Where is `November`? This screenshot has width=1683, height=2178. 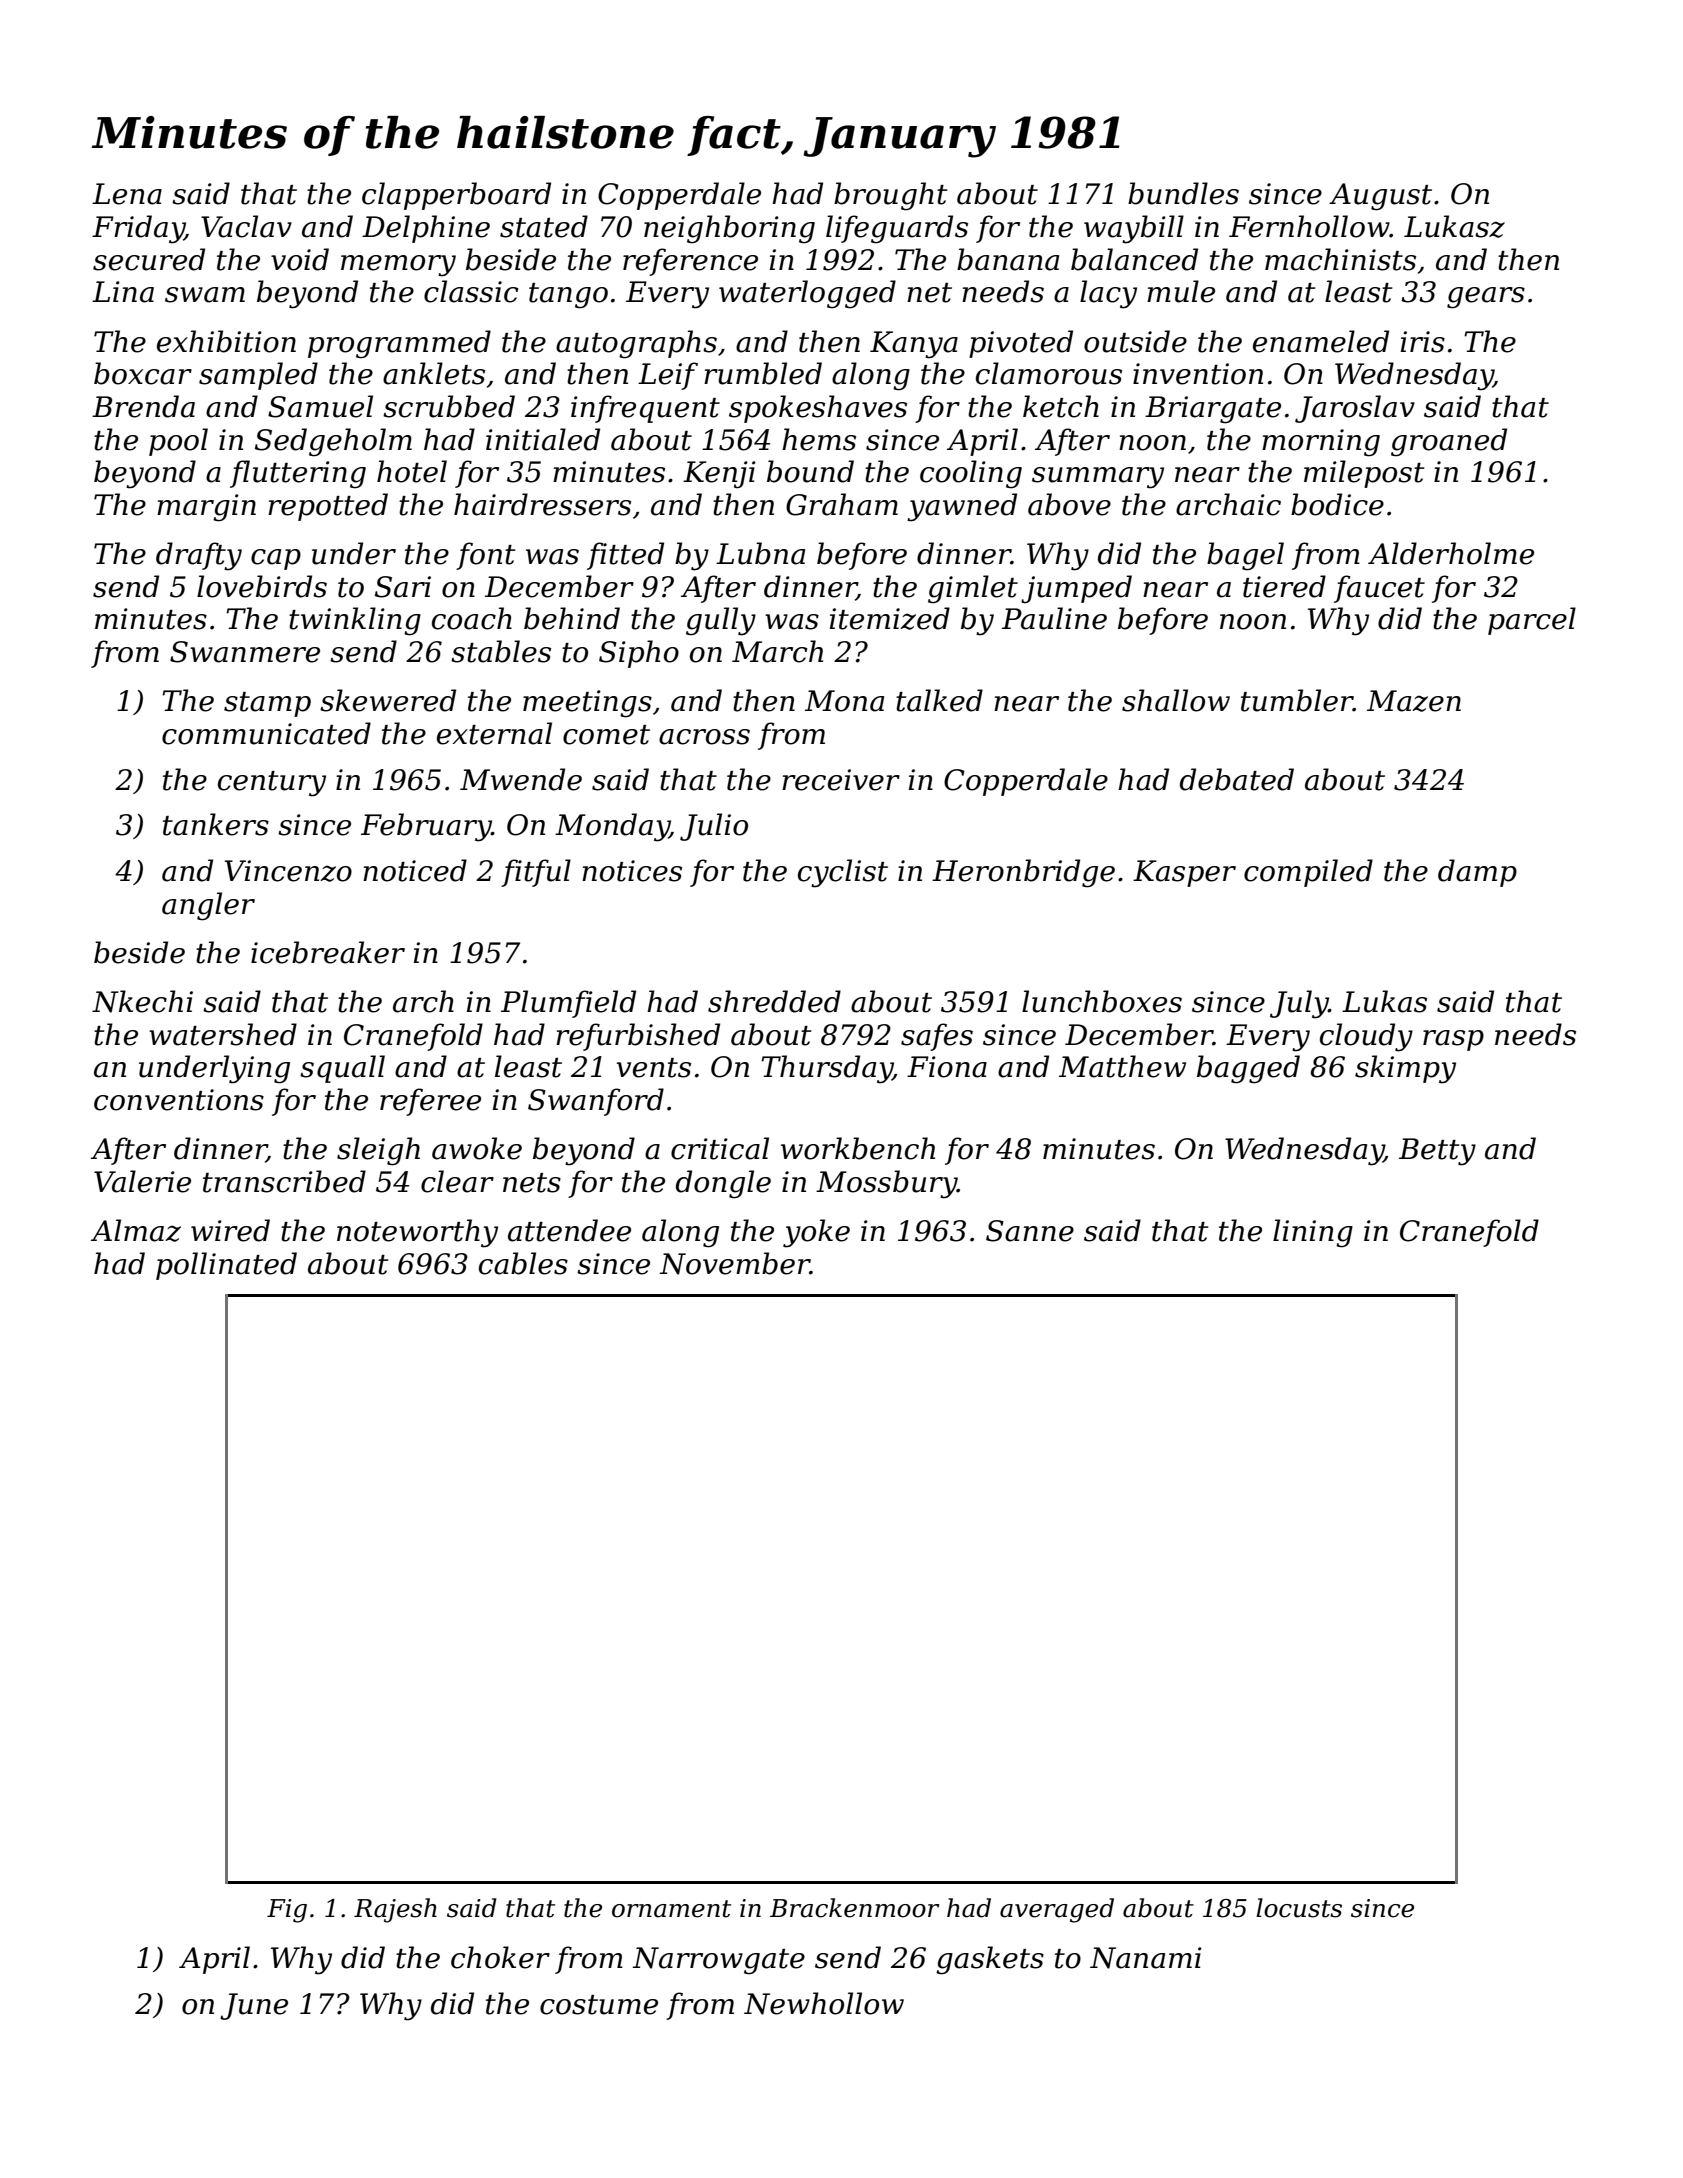 November is located at coordinates (735, 1263).
